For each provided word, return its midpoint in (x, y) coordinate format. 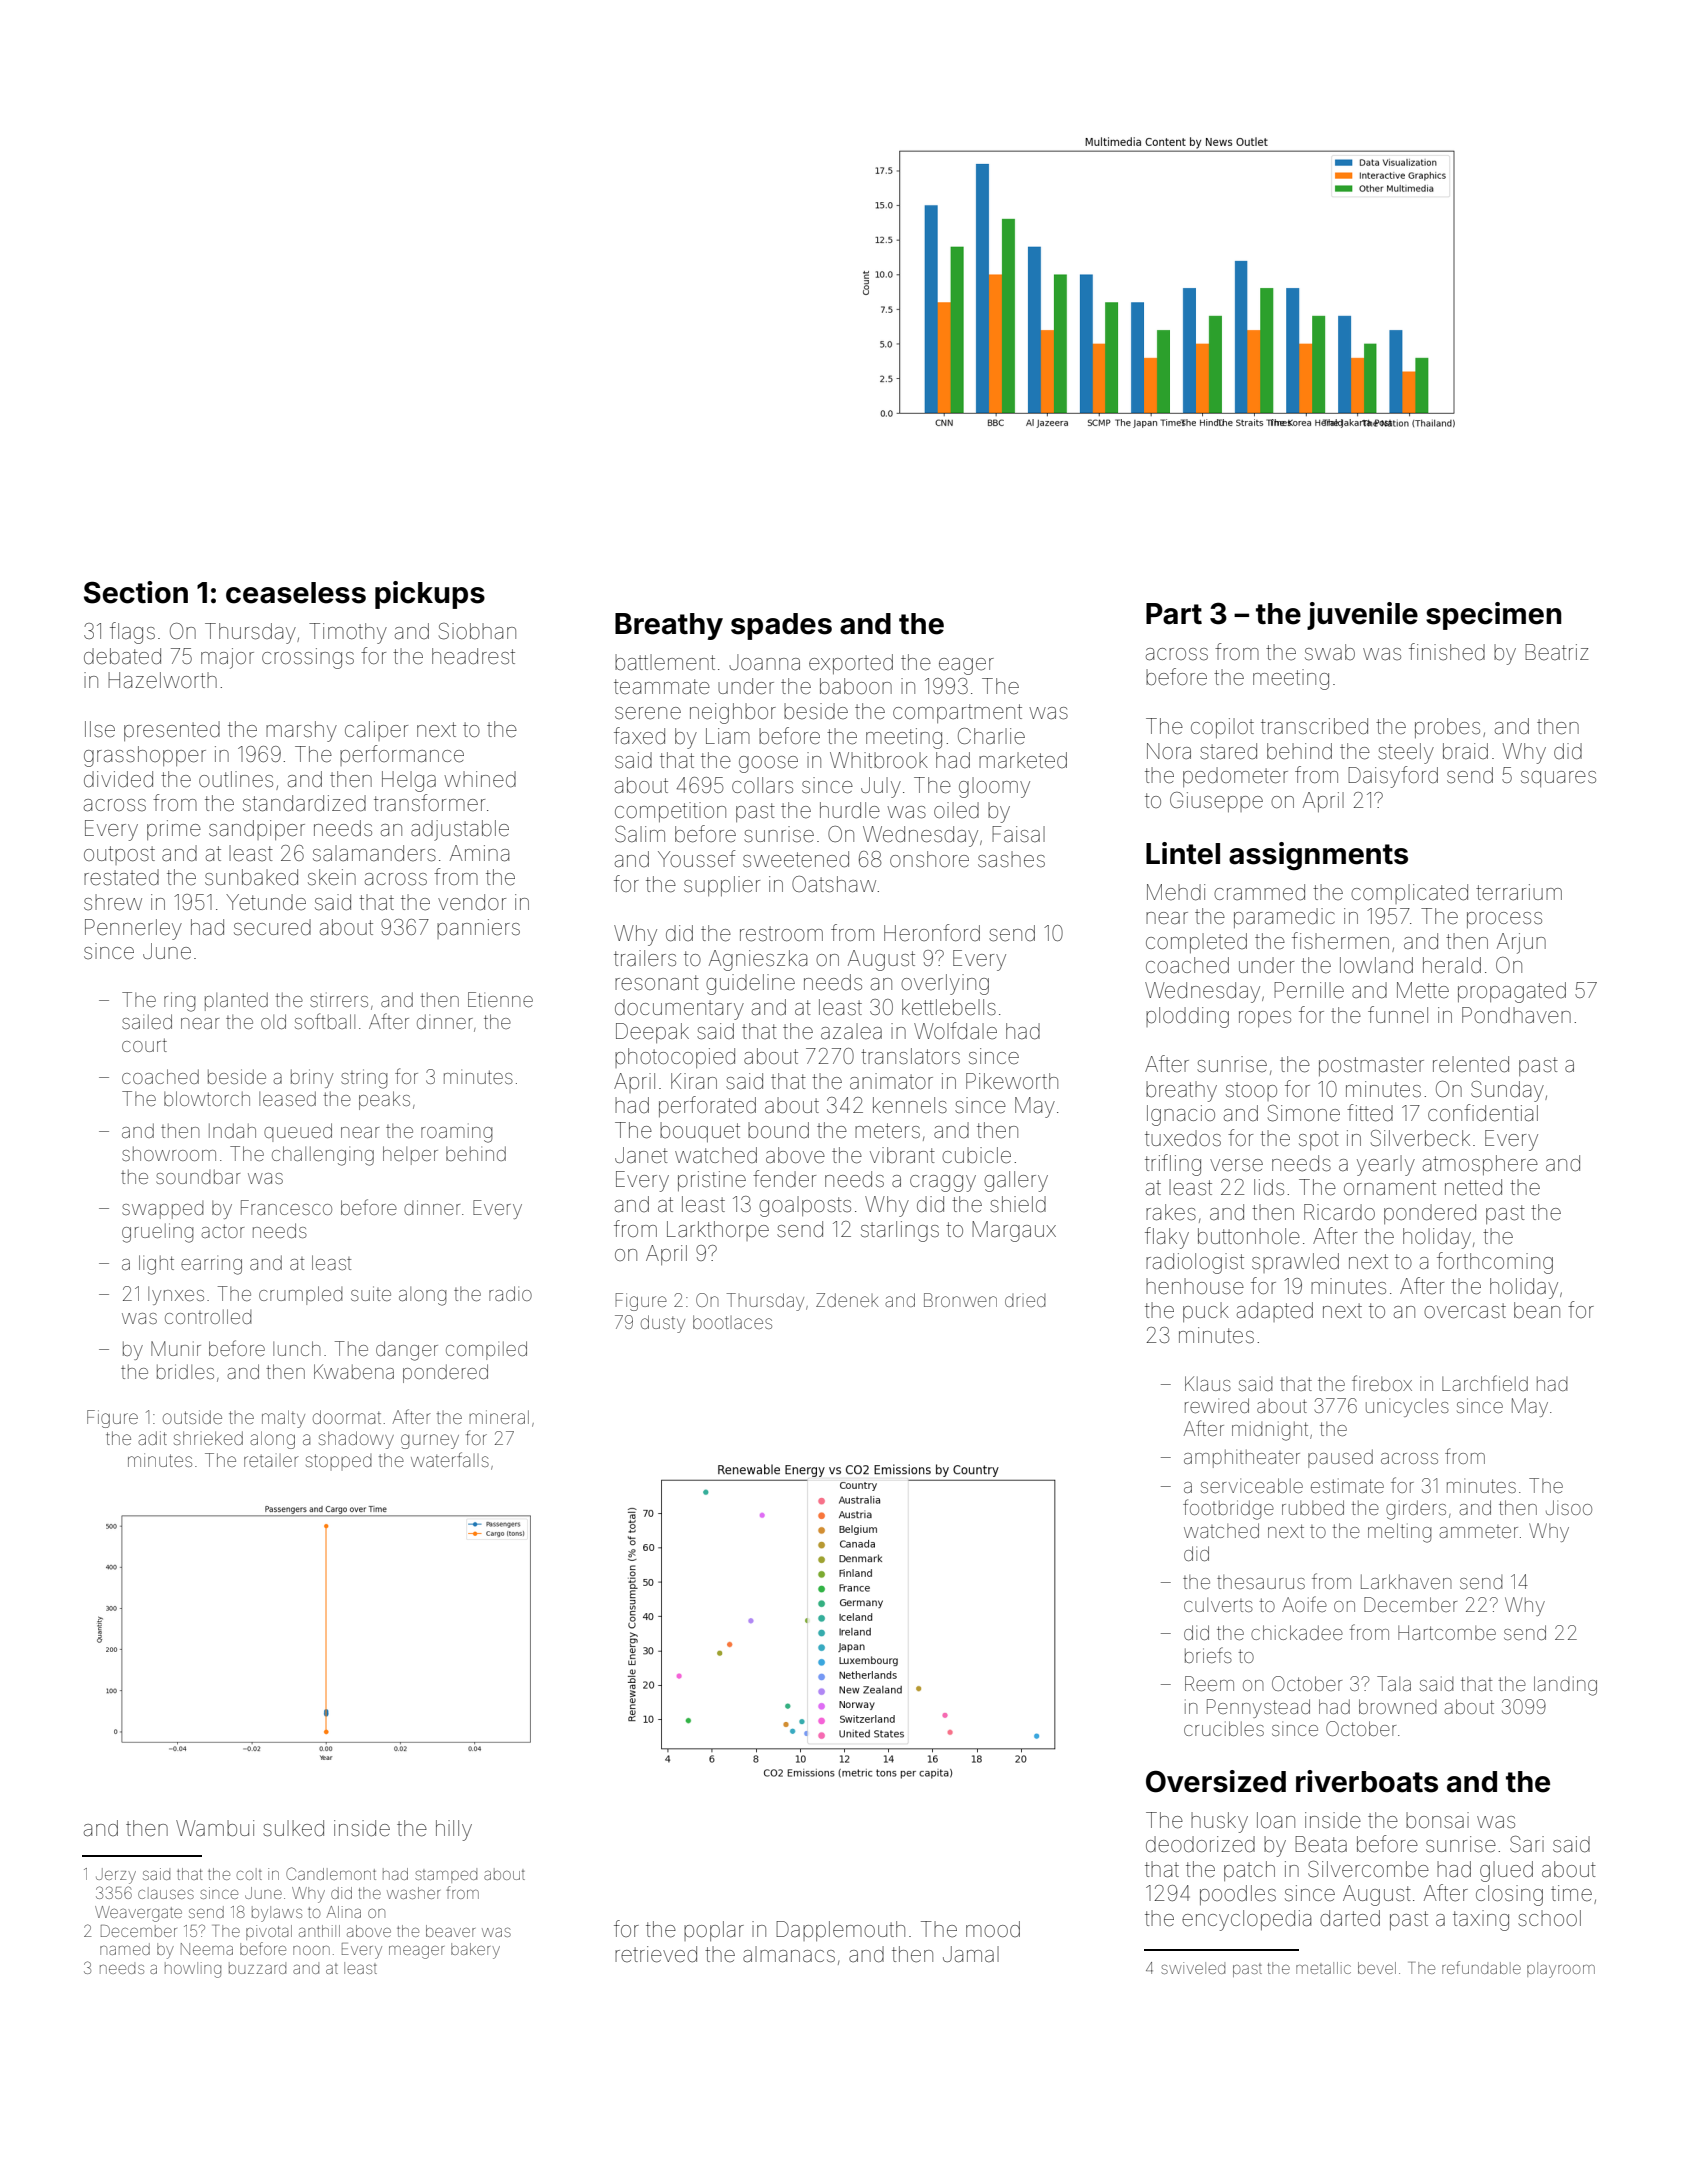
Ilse (100, 729)
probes (1447, 728)
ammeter (1479, 1531)
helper (410, 1155)
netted (1473, 1187)
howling (193, 1970)
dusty (663, 1324)
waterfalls (450, 1459)
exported (851, 664)
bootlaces (732, 1322)
